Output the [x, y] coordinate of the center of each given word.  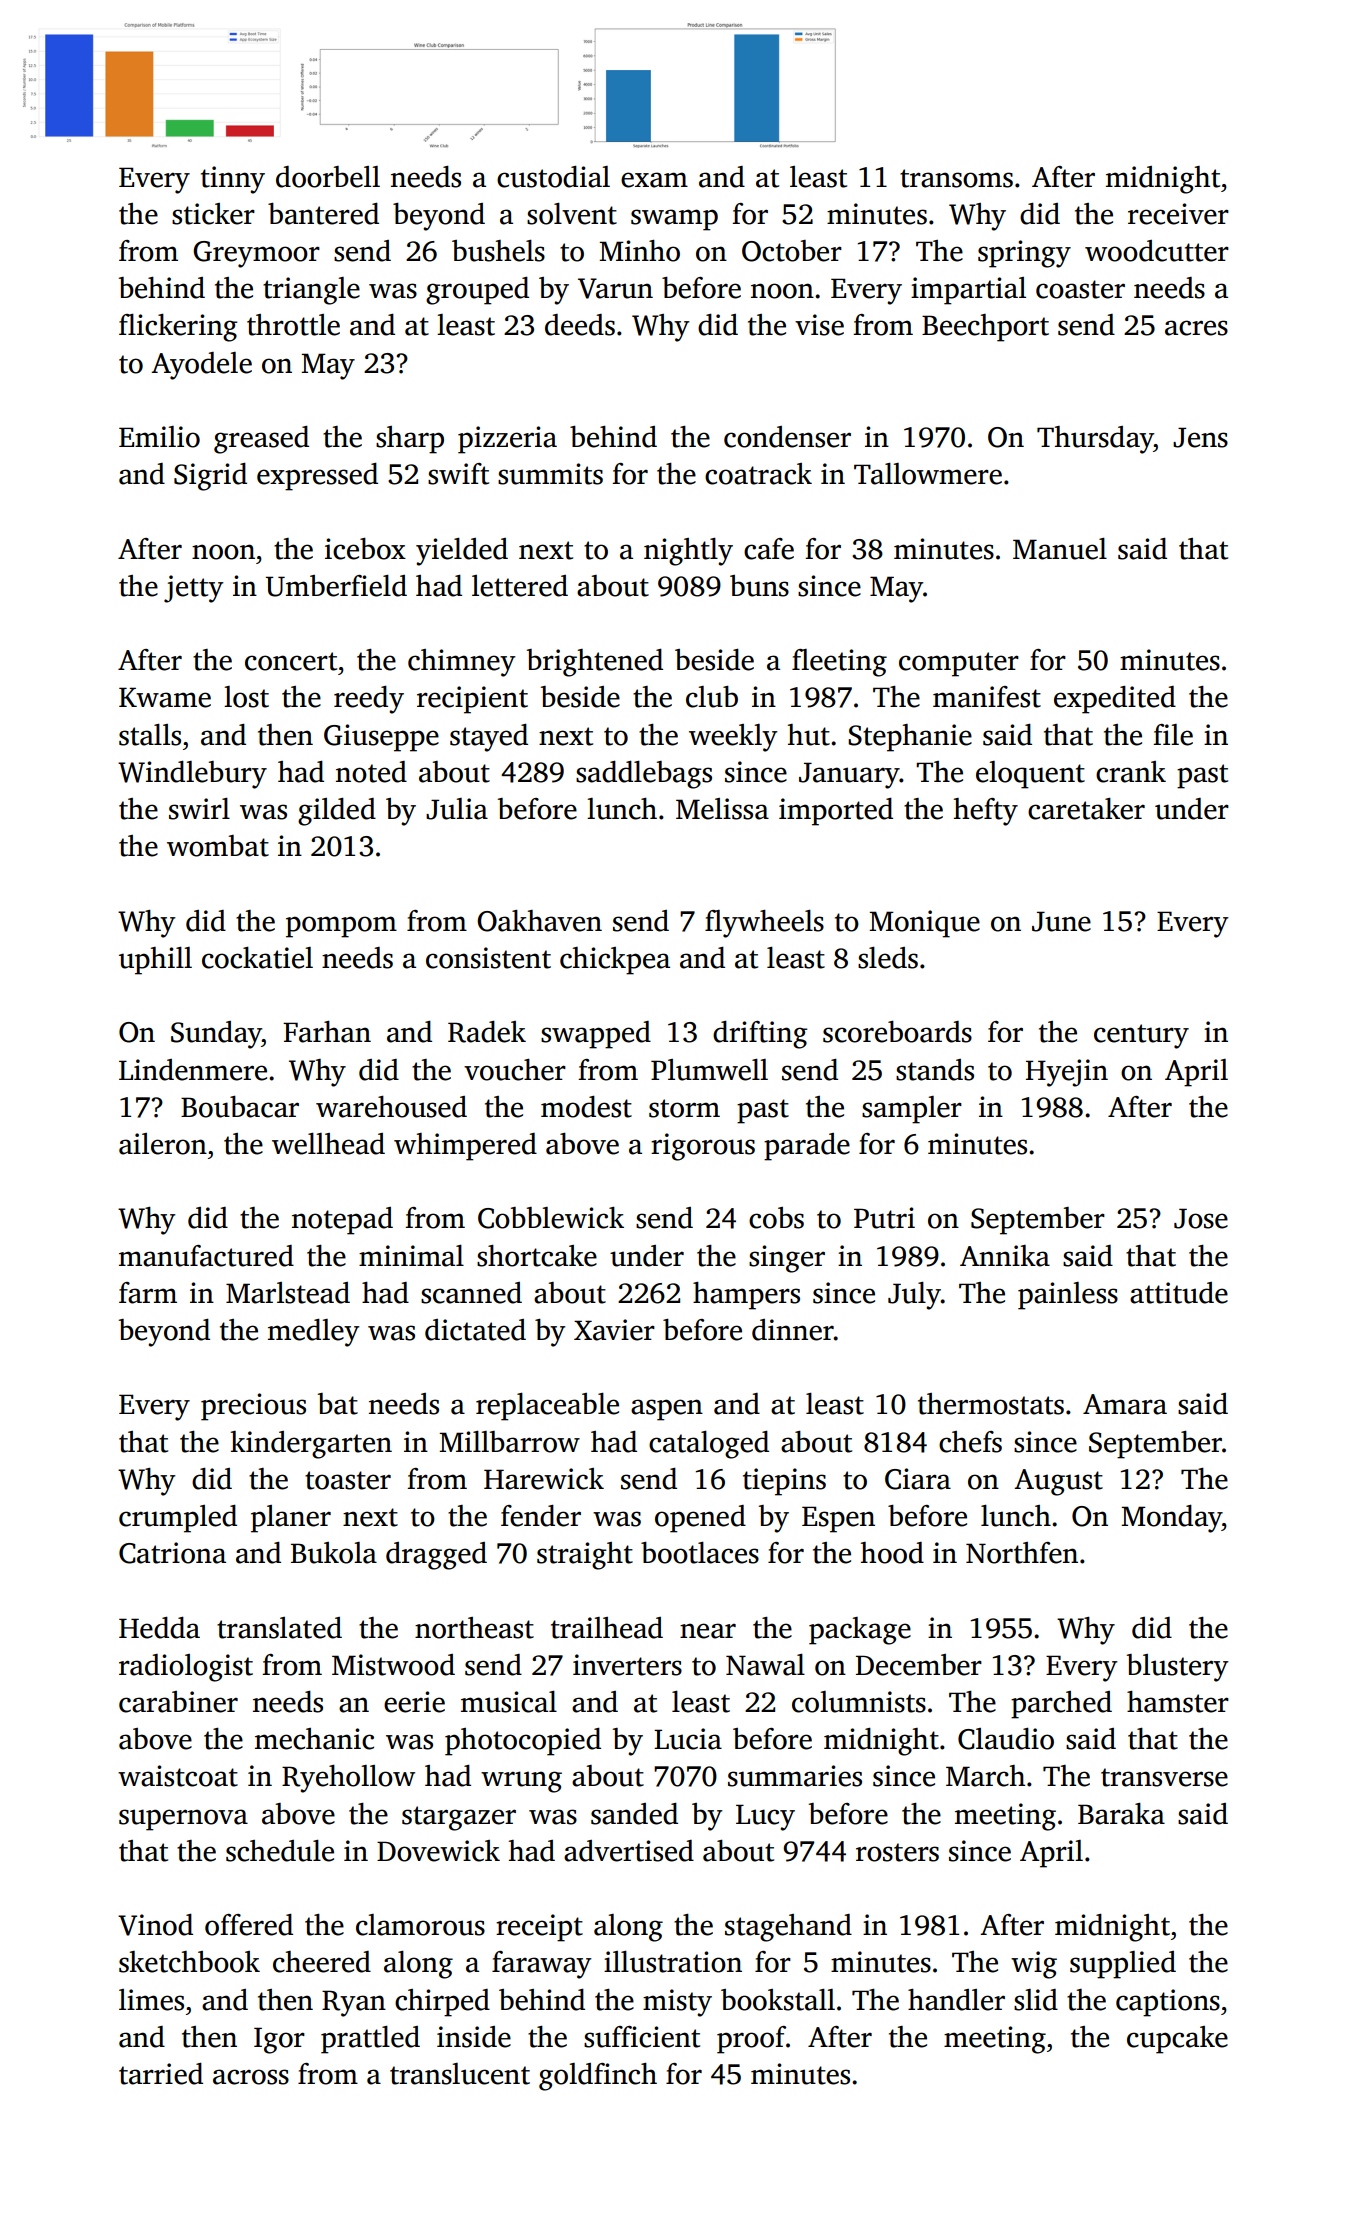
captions [1168, 2003]
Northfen [1022, 1553]
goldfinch [598, 2077]
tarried [161, 2074]
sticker [213, 214]
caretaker [1086, 809]
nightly [688, 552]
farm [148, 1293]
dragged [436, 1556]
